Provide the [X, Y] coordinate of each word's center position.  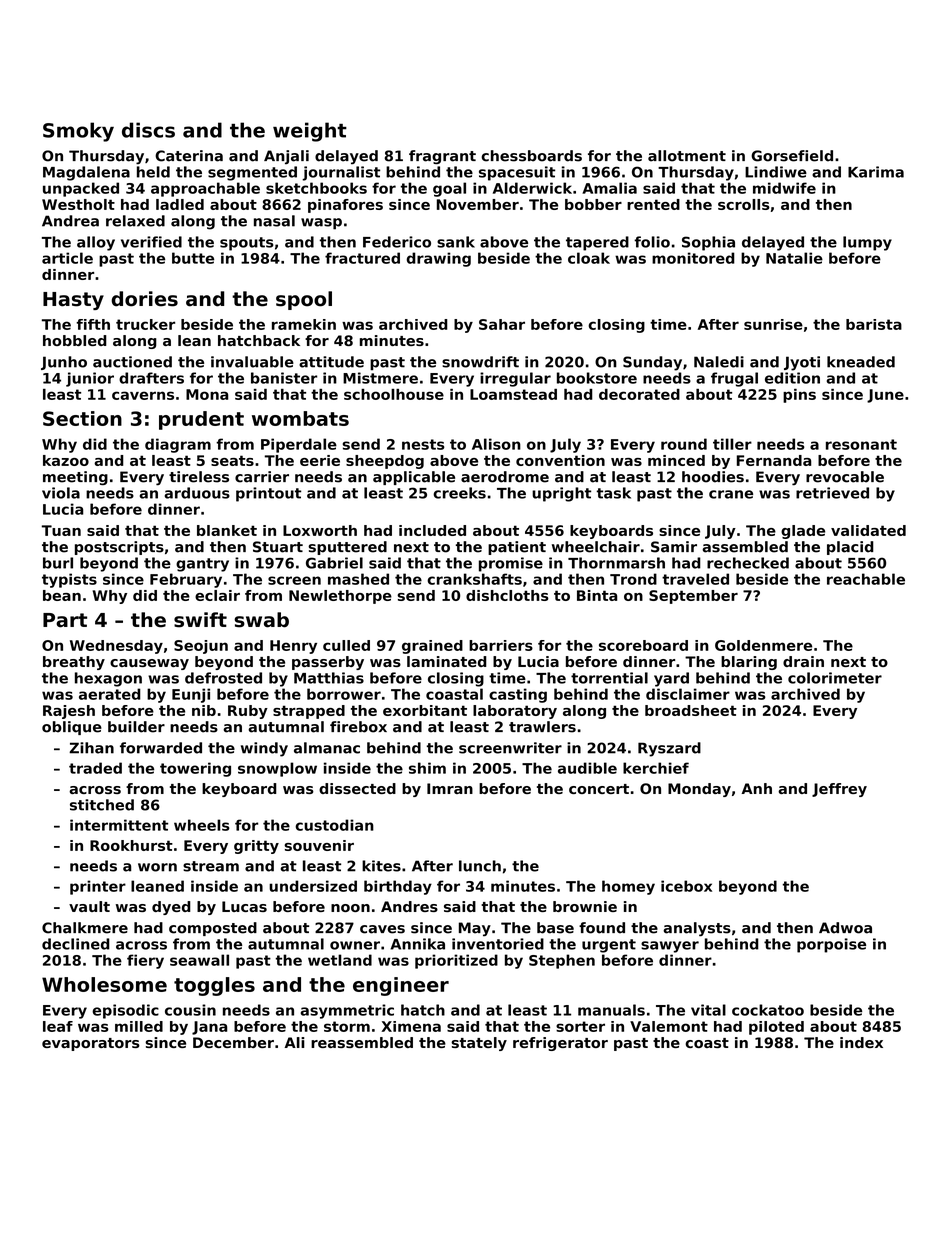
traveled [695, 579]
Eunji [191, 695]
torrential [609, 678]
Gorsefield [792, 156]
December [233, 1042]
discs [148, 130]
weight [310, 132]
